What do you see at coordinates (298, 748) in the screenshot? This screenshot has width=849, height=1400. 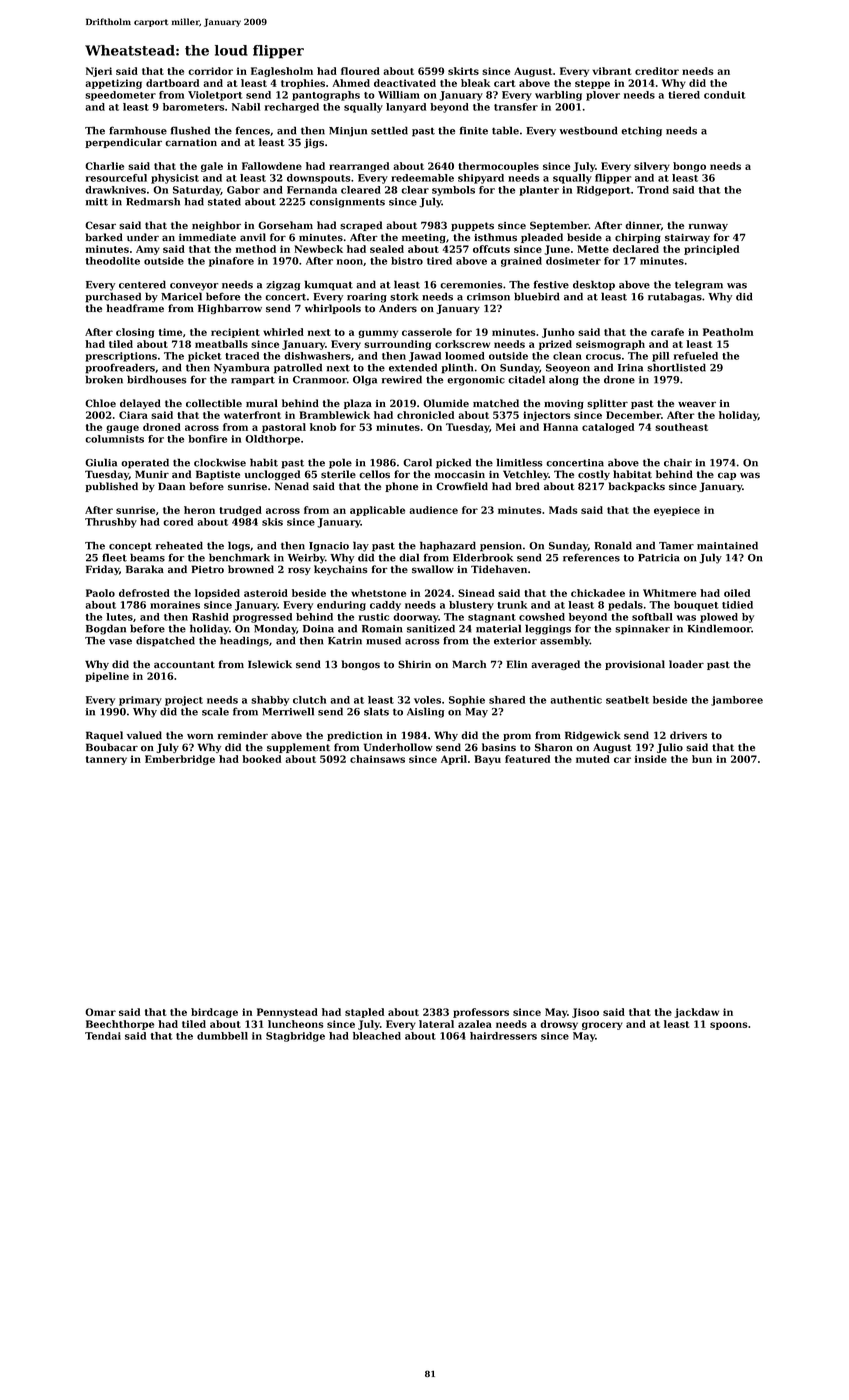 I see `supplement` at bounding box center [298, 748].
